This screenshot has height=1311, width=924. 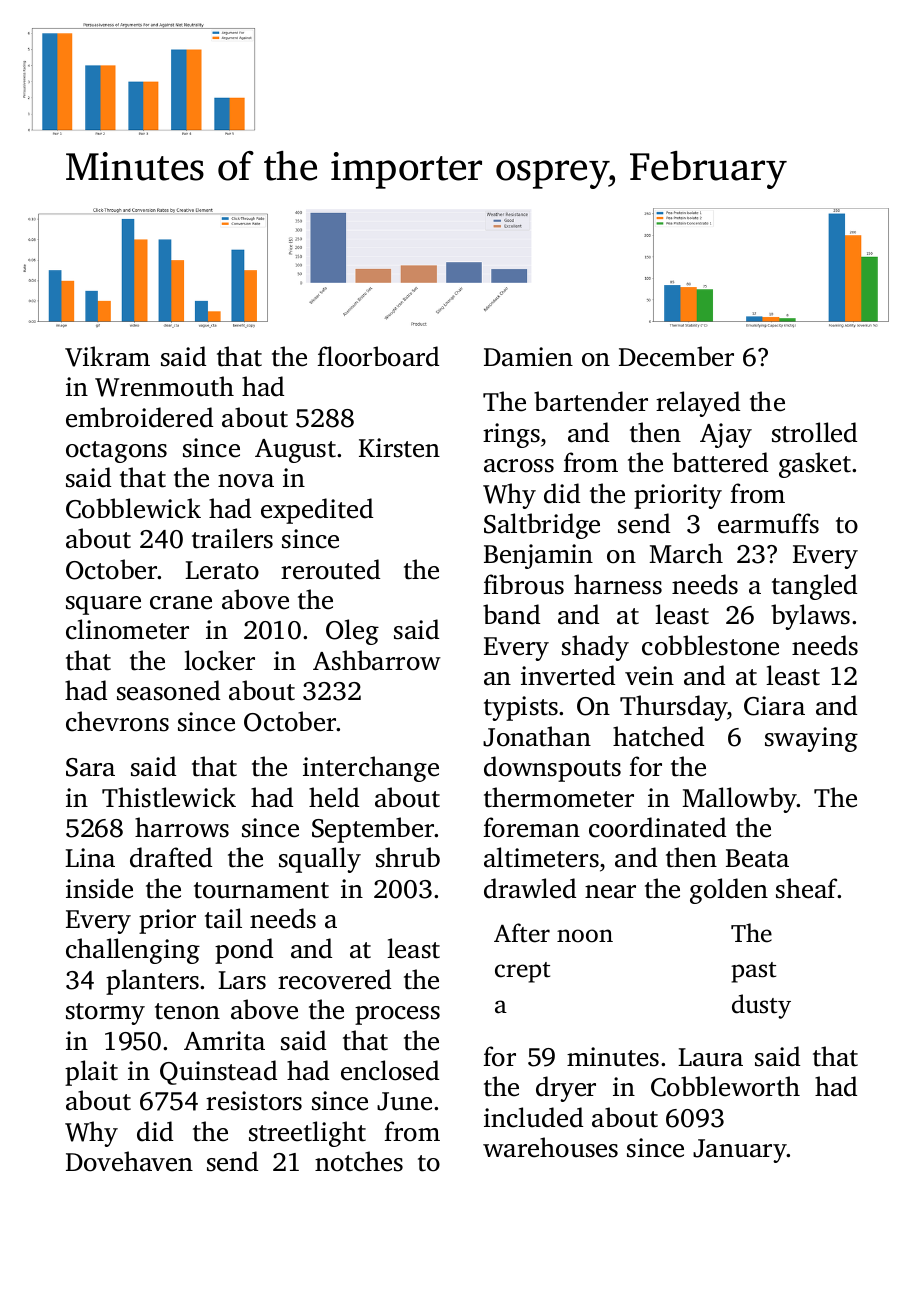 I want to click on streetlight, so click(x=307, y=1134).
